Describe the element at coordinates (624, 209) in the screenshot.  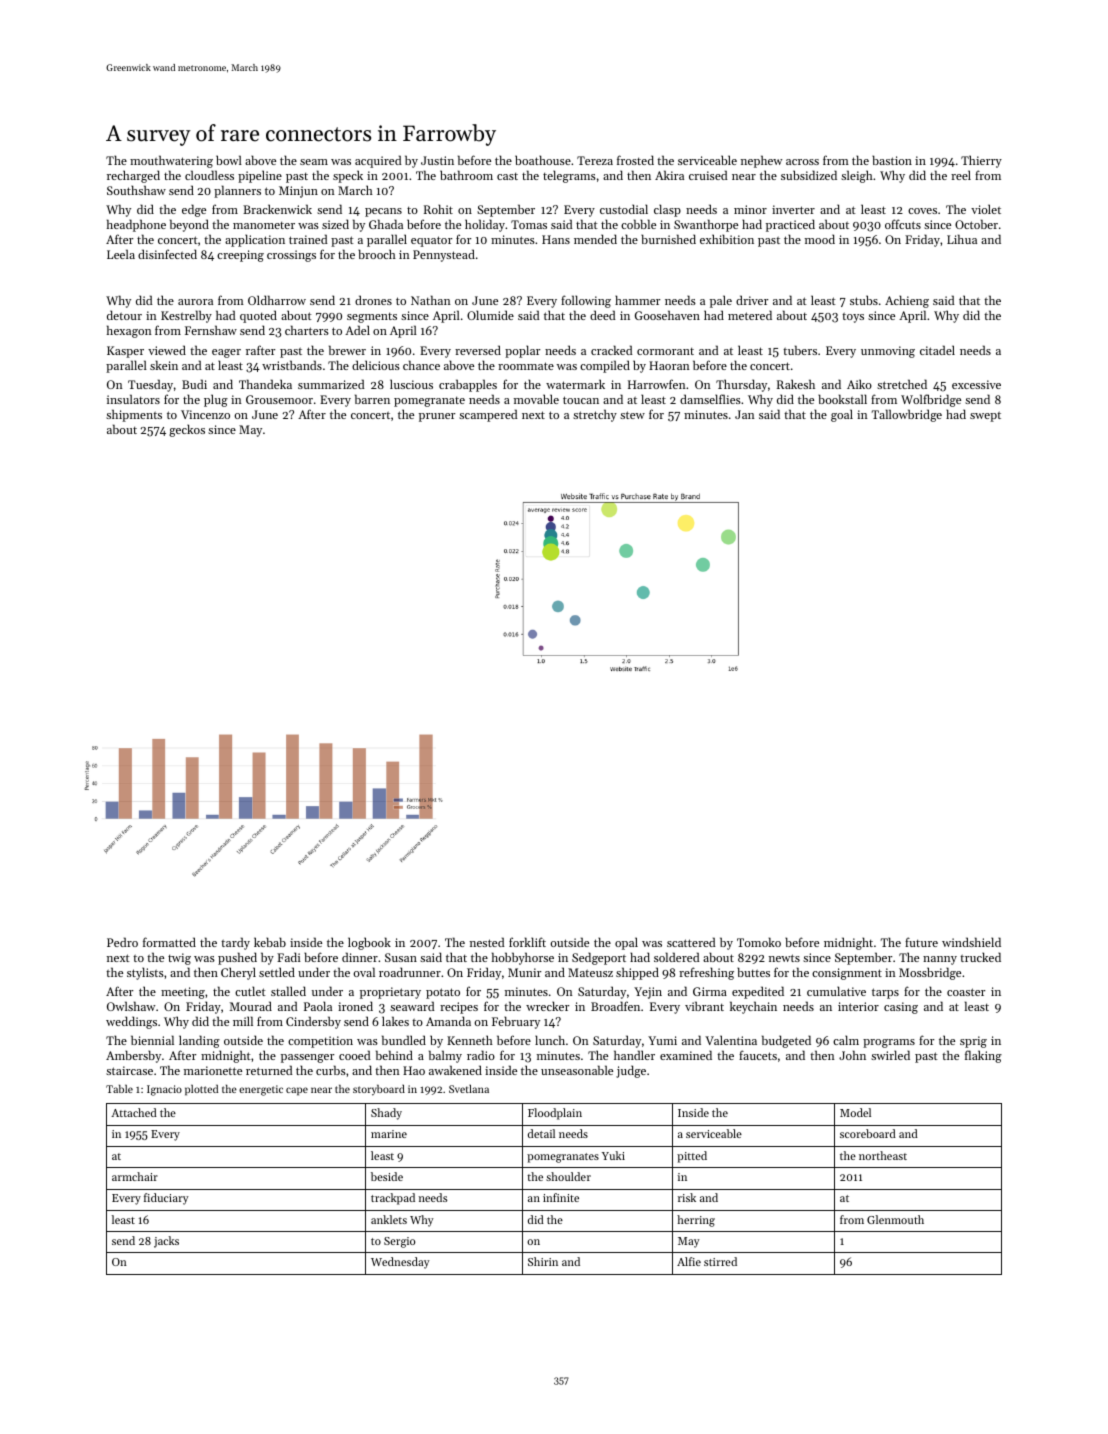
I see `custodial` at that location.
